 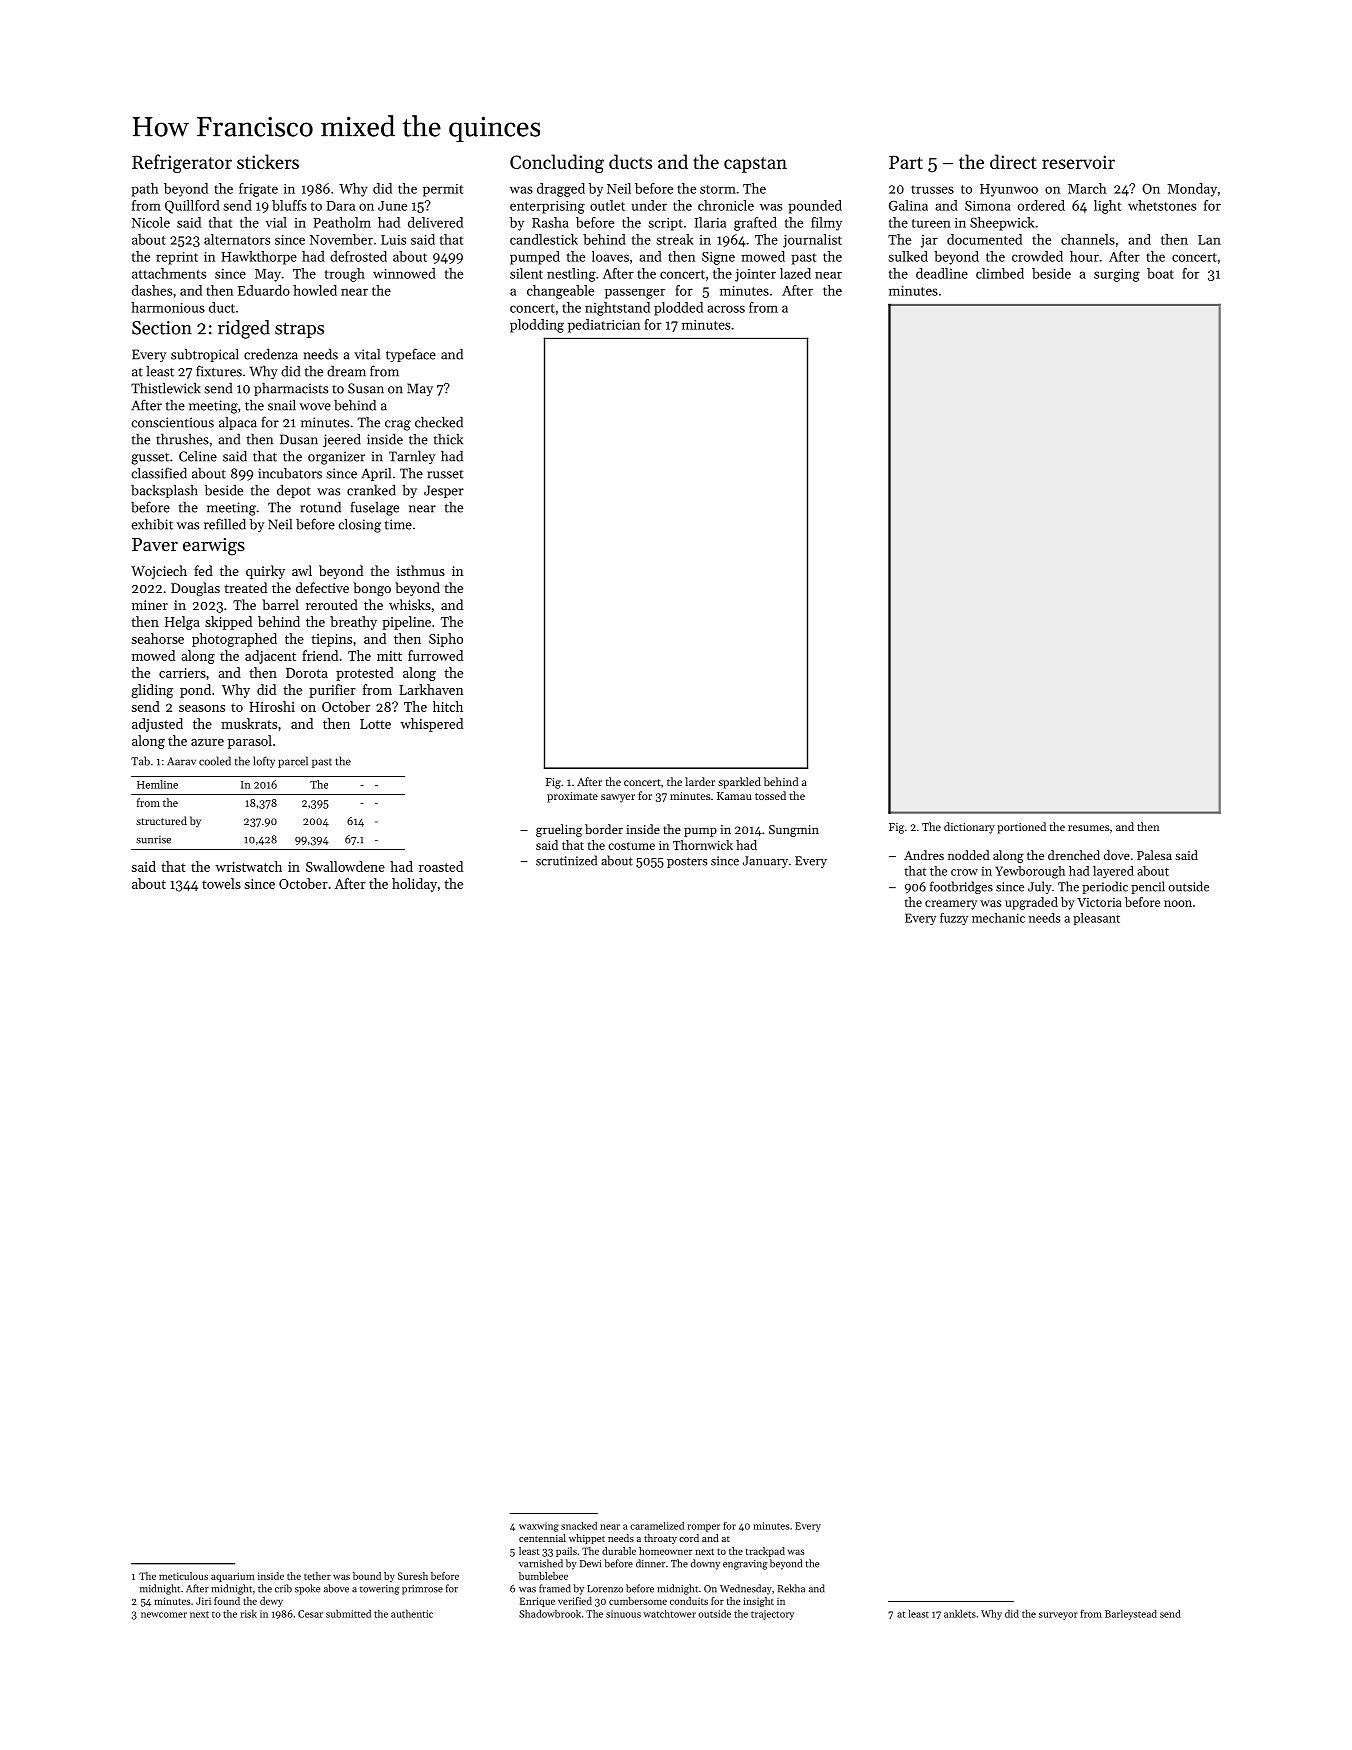 What do you see at coordinates (755, 165) in the page?
I see `capstan` at bounding box center [755, 165].
